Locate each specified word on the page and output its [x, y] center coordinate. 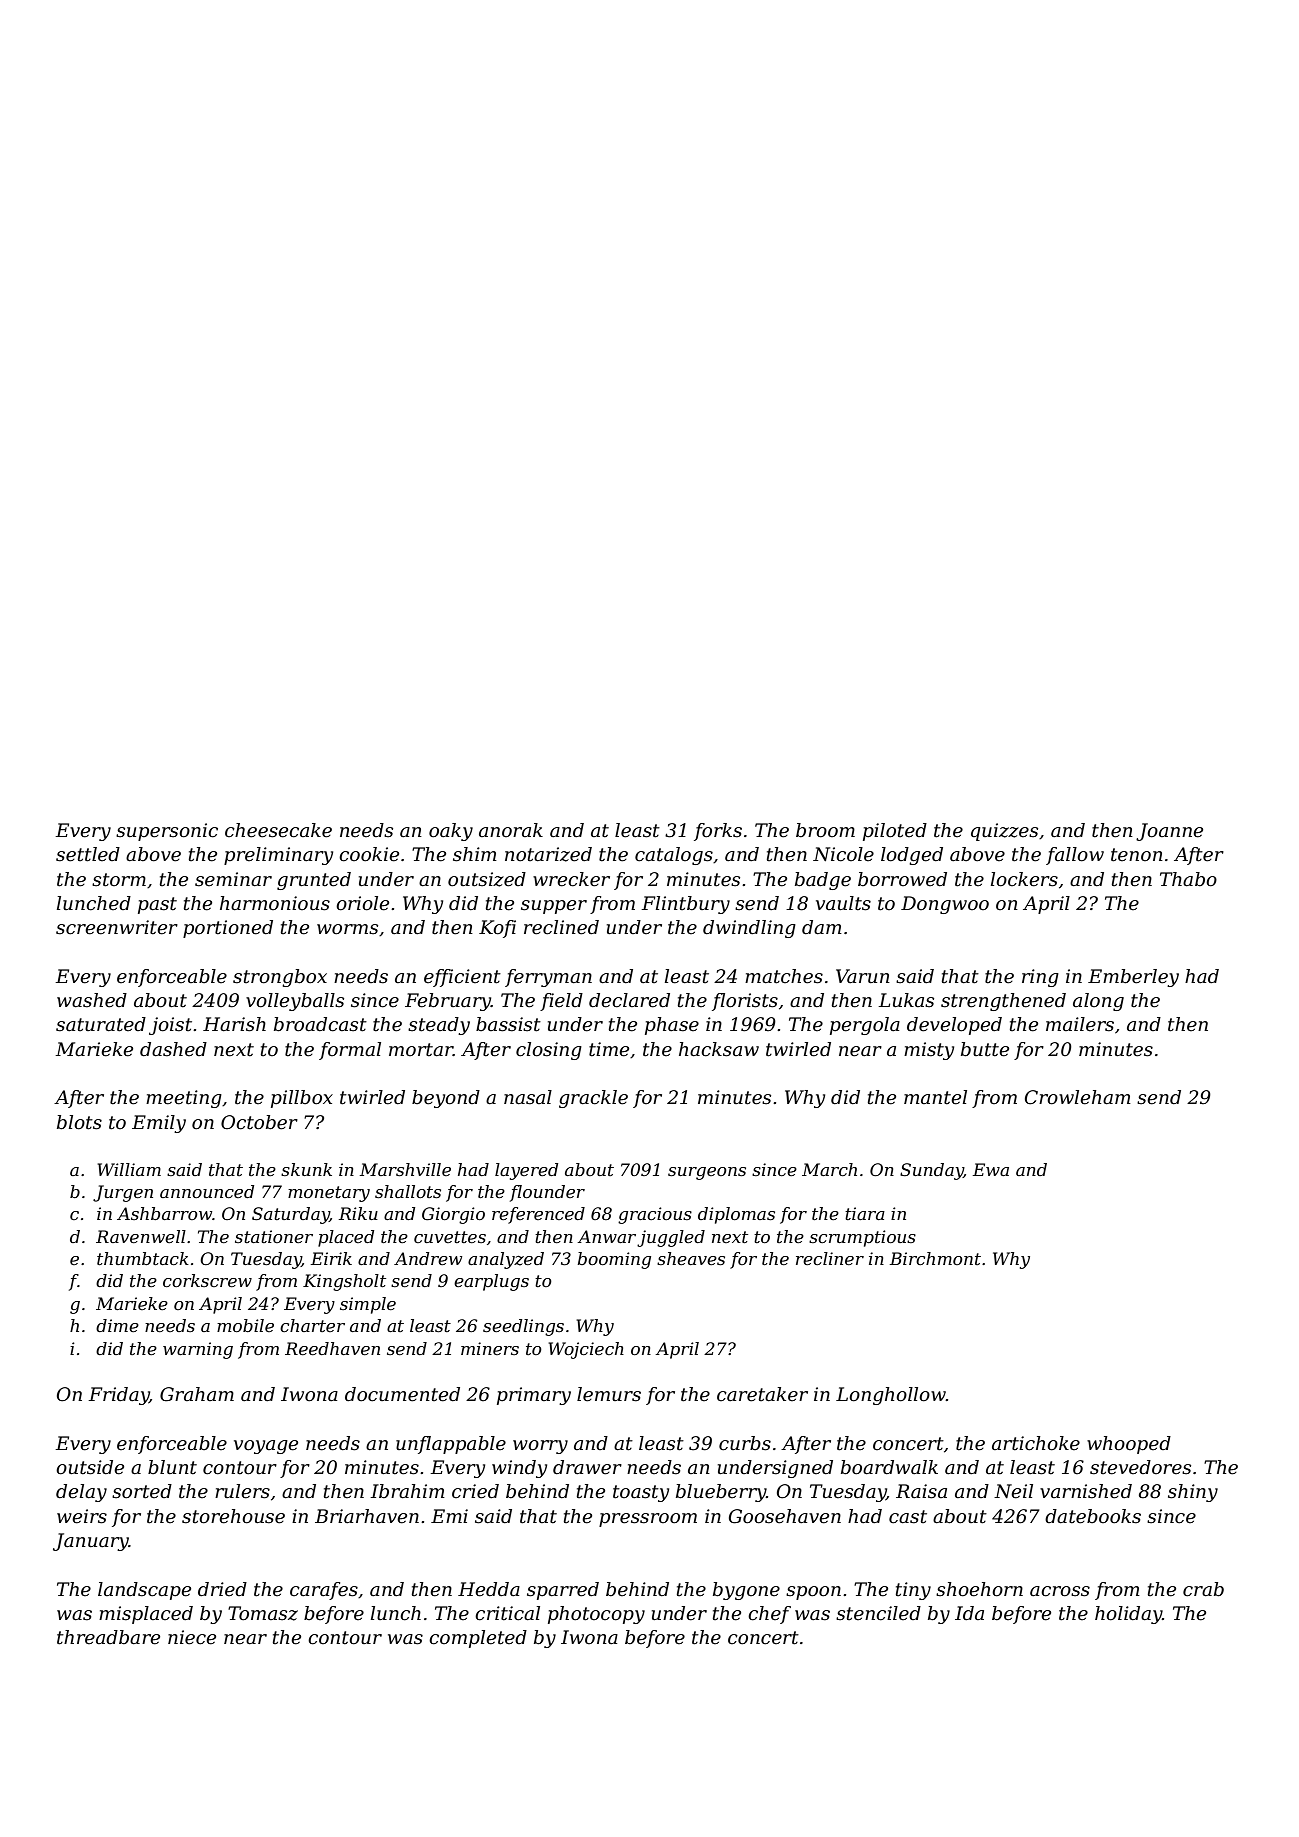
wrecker [571, 879]
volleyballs [295, 1002]
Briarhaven [367, 1516]
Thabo [1188, 879]
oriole [362, 903]
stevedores [1140, 1467]
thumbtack [143, 1258]
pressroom [648, 1520]
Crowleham [1078, 1097]
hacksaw [719, 1049]
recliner [830, 1258]
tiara [865, 1213]
